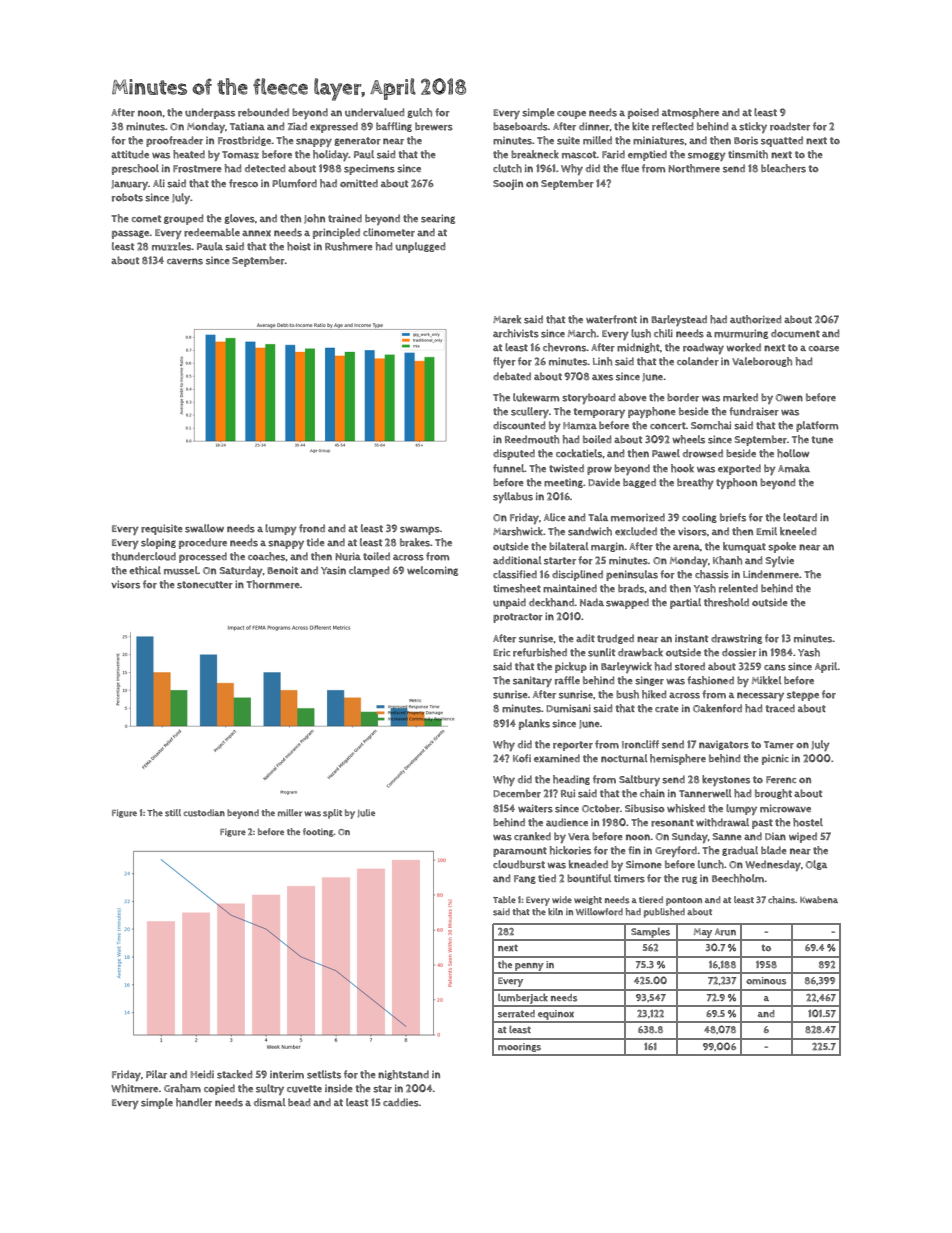 Image resolution: width=952 pixels, height=1233 pixels. I want to click on flyer, so click(504, 362).
